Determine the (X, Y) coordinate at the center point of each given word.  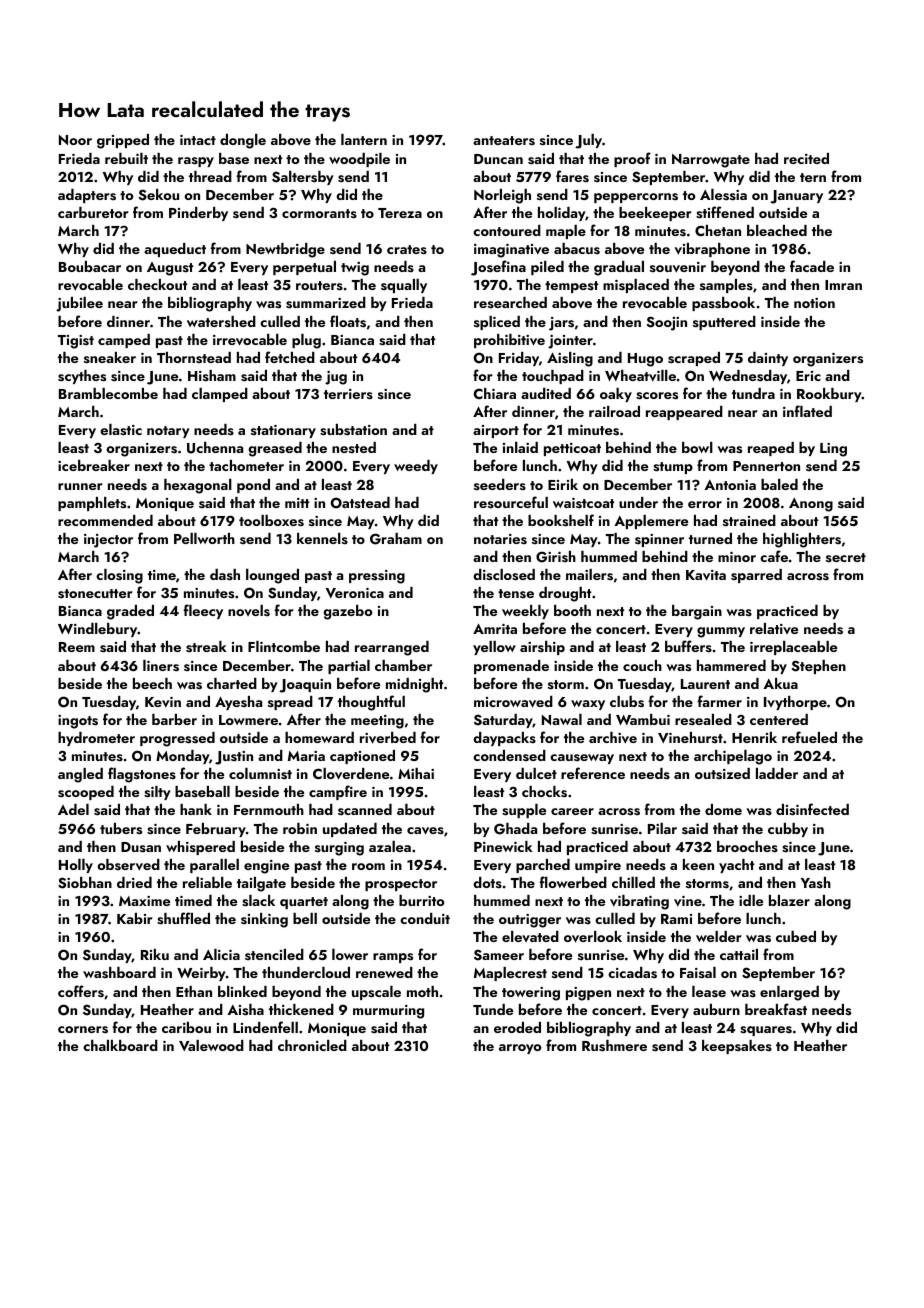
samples (726, 286)
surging (339, 849)
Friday (519, 359)
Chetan (718, 230)
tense (516, 593)
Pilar (662, 828)
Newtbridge (285, 250)
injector (108, 541)
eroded (517, 1027)
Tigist (76, 342)
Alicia (221, 954)
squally (404, 286)
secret (846, 557)
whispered (200, 848)
